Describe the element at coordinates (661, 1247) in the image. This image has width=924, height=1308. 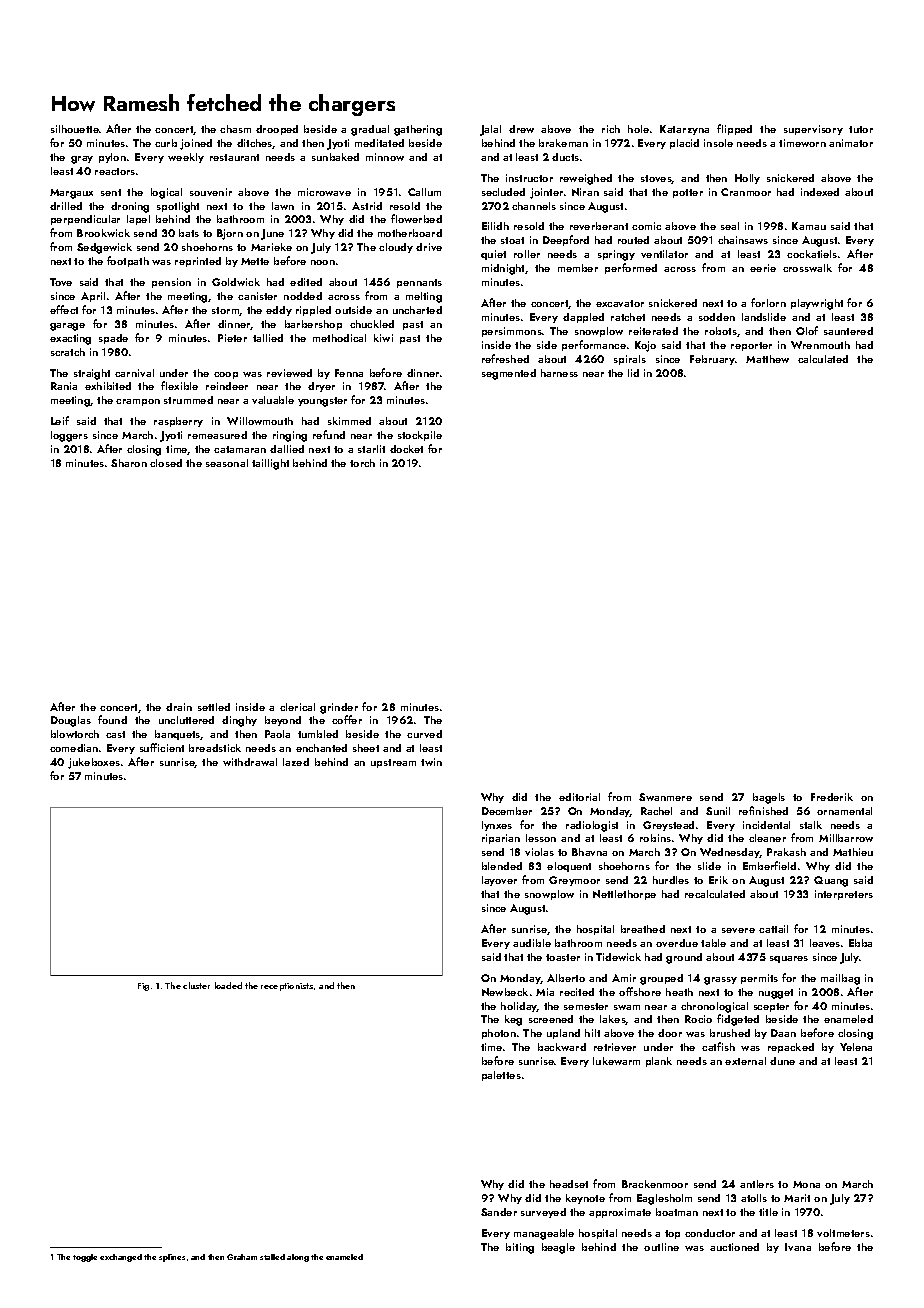
I see `outline` at that location.
